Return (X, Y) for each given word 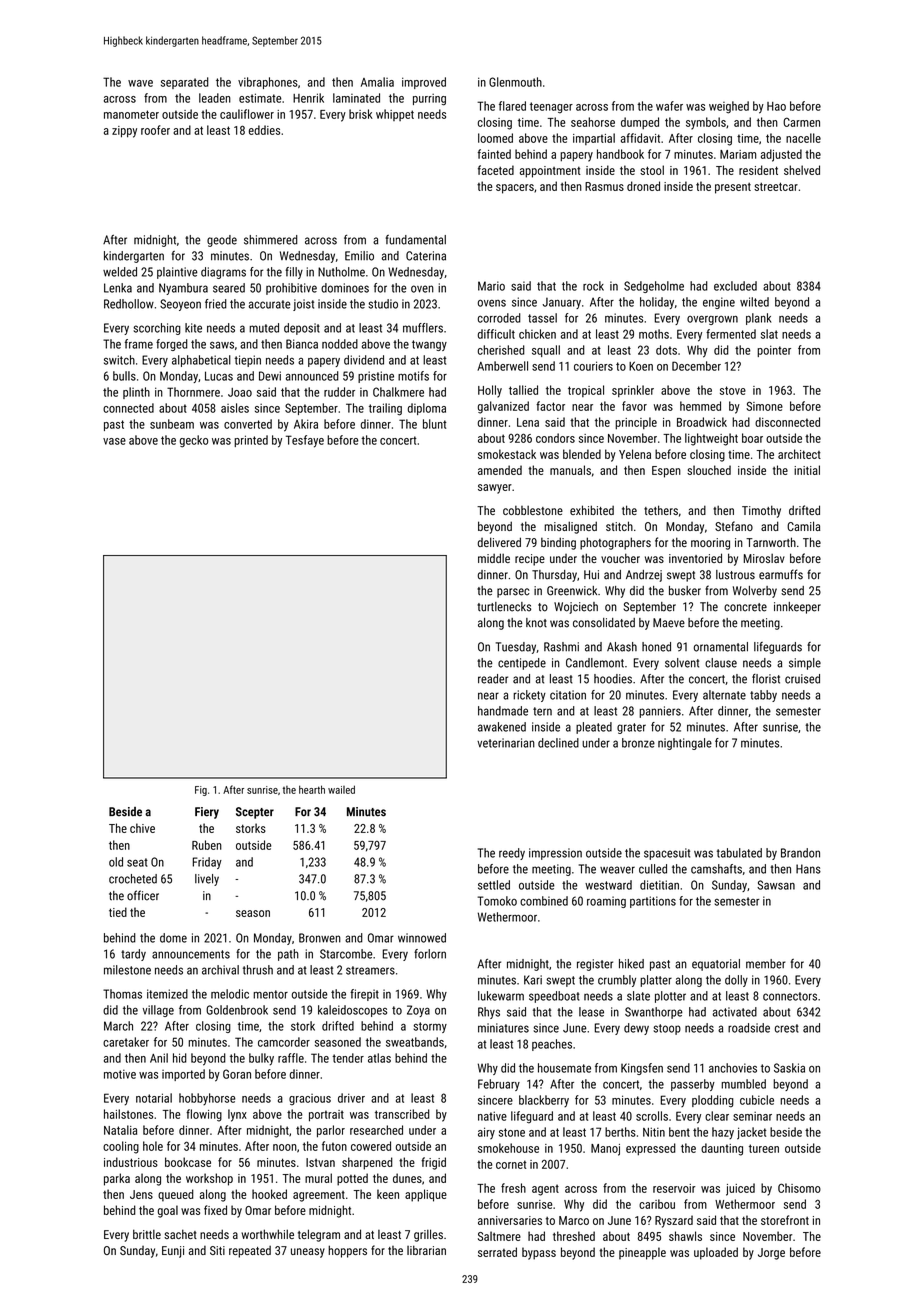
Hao (776, 106)
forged (172, 345)
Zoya (418, 1011)
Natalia (120, 1130)
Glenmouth (515, 82)
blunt (435, 424)
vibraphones (268, 83)
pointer (774, 351)
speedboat (554, 997)
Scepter (255, 813)
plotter (670, 997)
